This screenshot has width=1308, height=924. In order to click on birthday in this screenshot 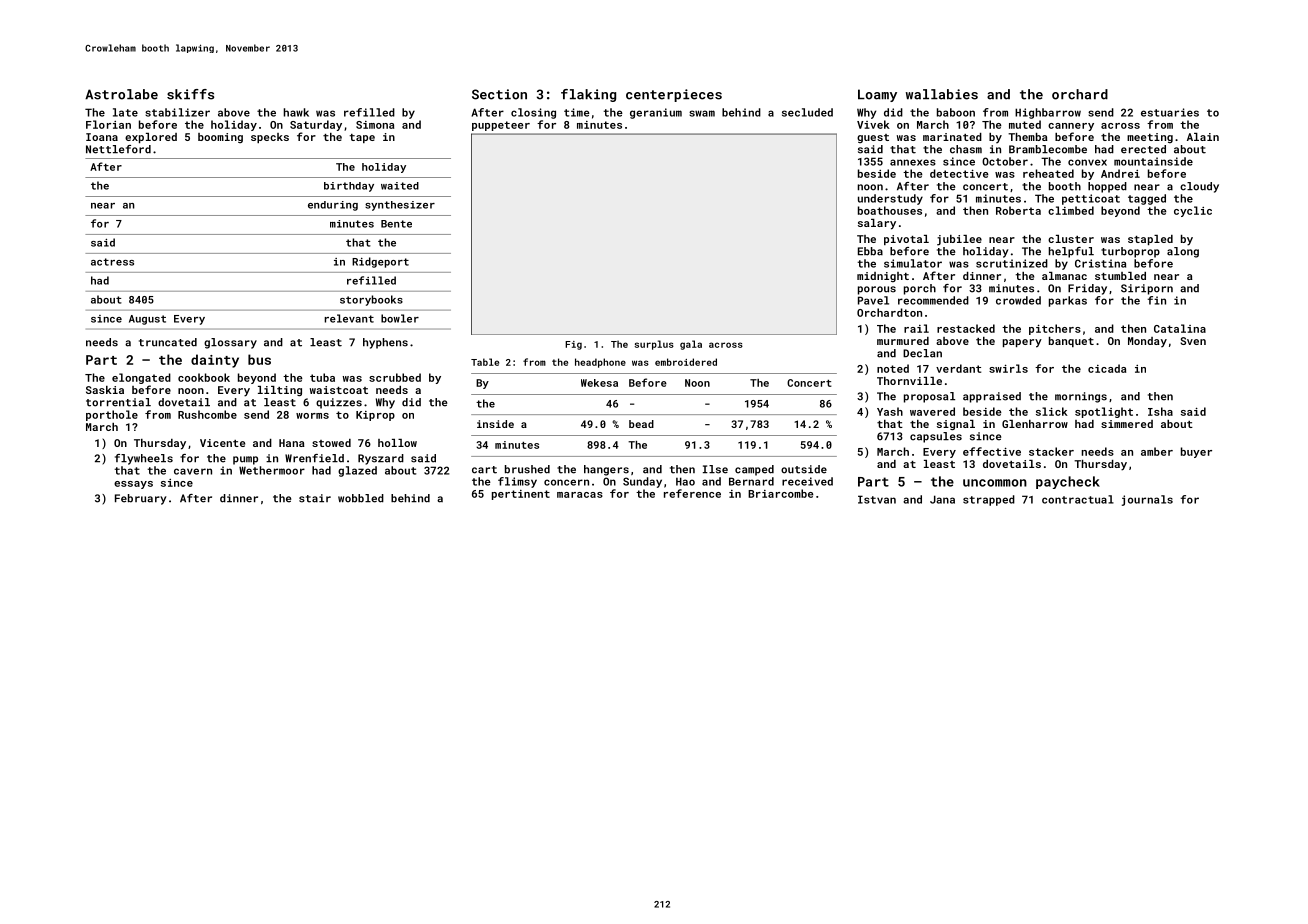, I will do `click(349, 187)`.
